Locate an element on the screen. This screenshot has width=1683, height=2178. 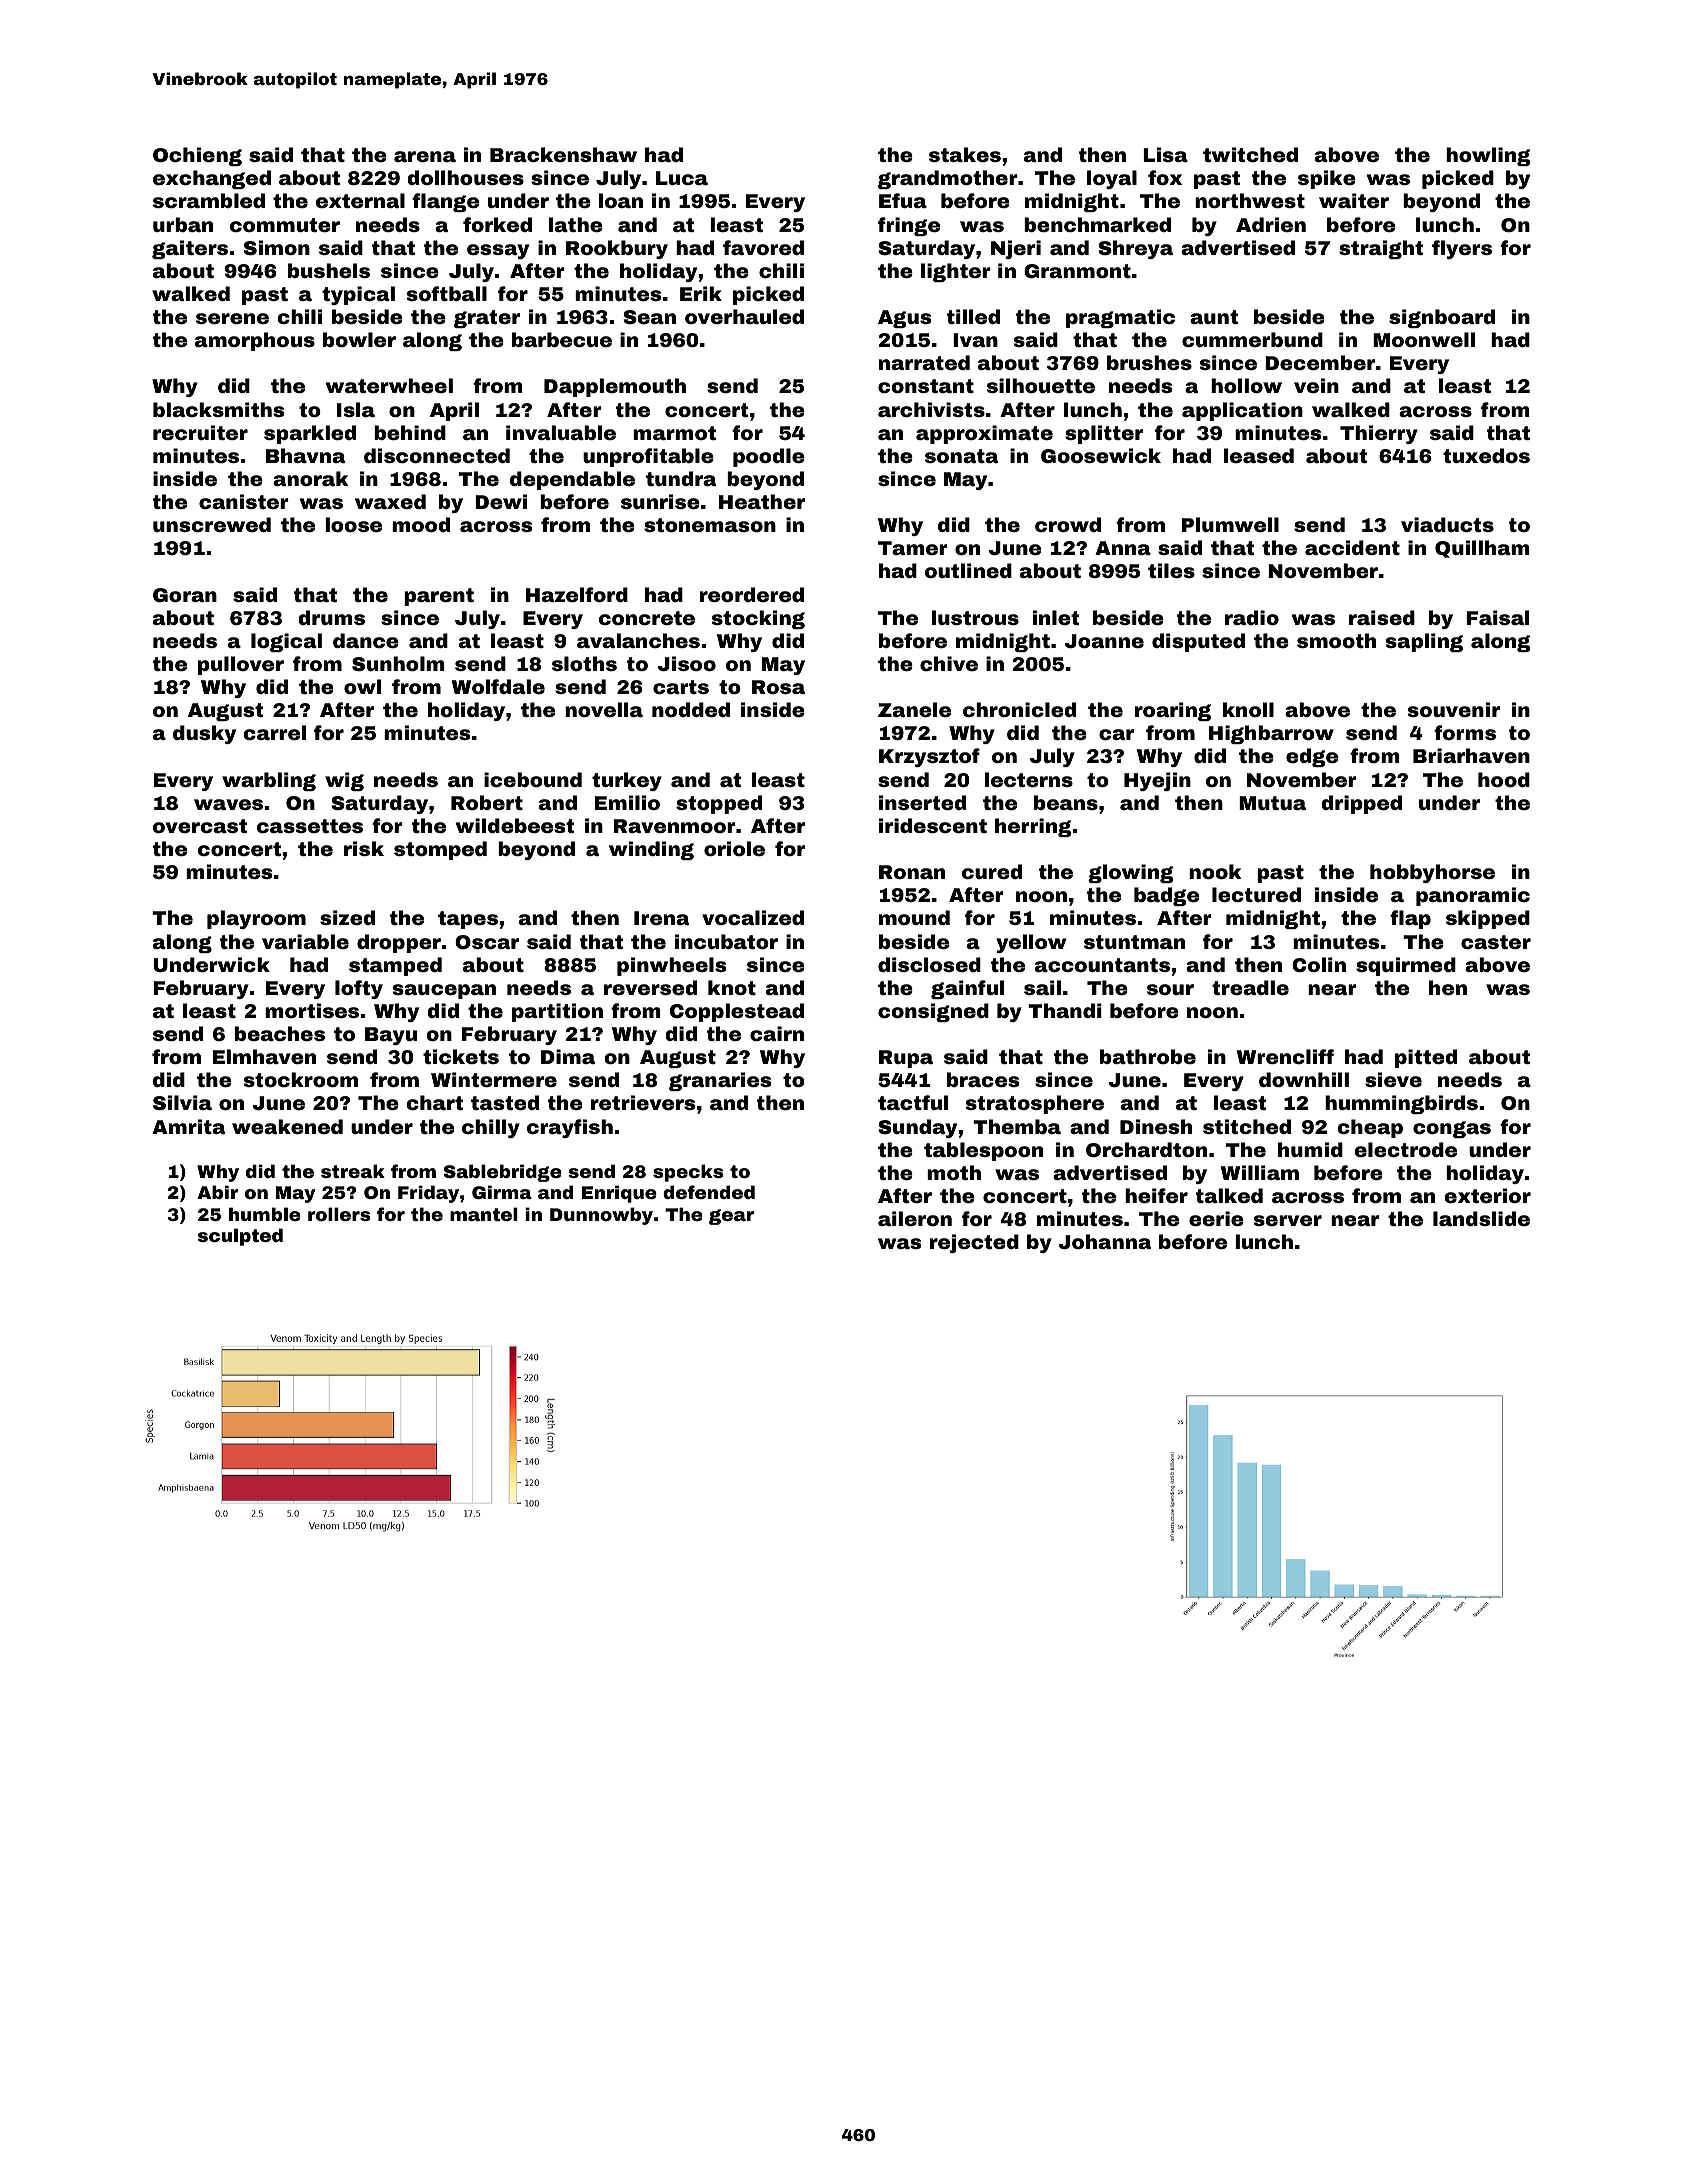
Joanne is located at coordinates (1104, 641).
